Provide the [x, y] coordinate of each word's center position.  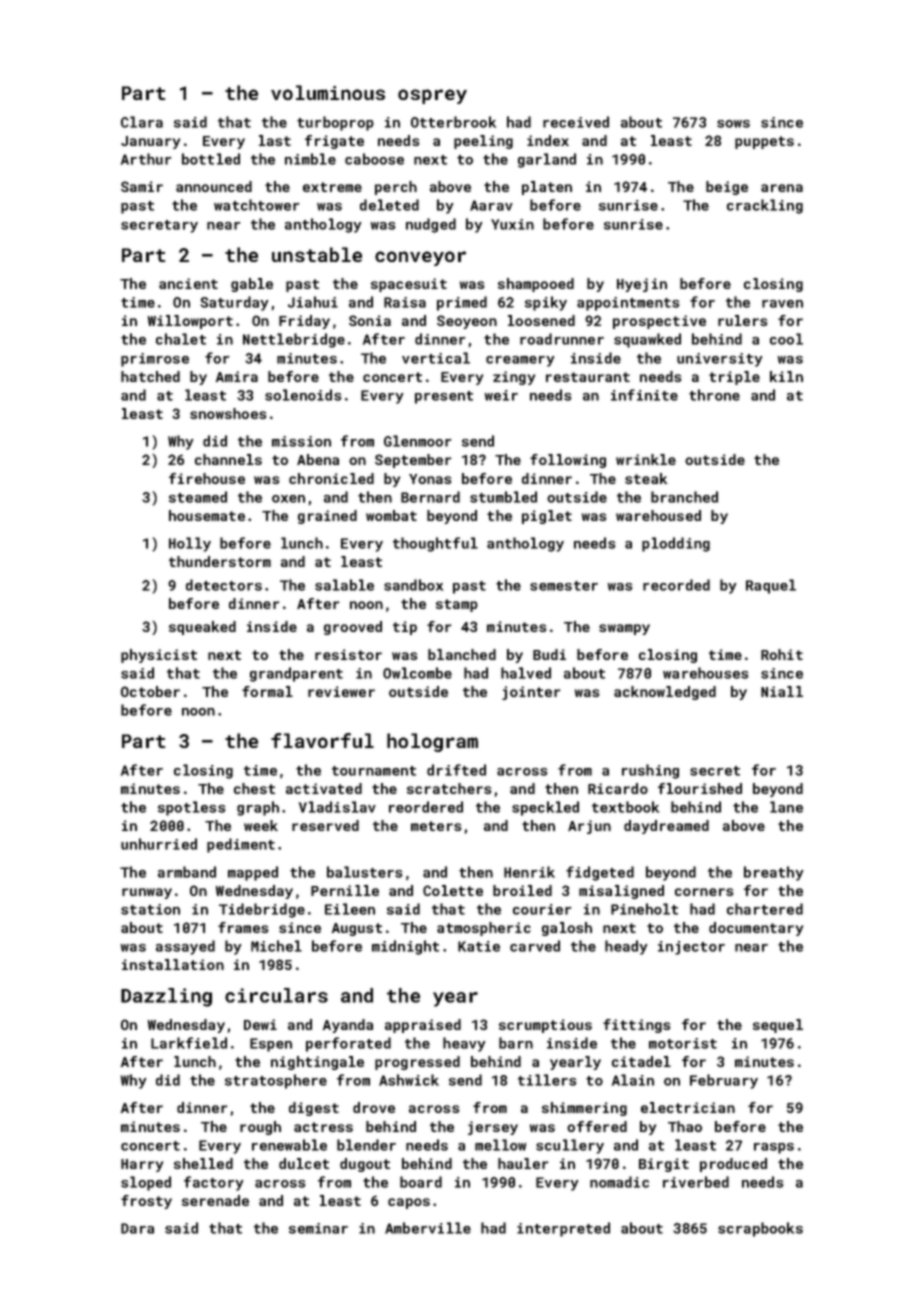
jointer [531, 693]
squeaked [202, 628]
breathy [773, 873]
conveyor [420, 258]
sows [733, 124]
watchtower [257, 205]
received [576, 122]
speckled [545, 808]
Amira [236, 376]
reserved [325, 825]
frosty [146, 1202]
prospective [659, 322]
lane [786, 807]
